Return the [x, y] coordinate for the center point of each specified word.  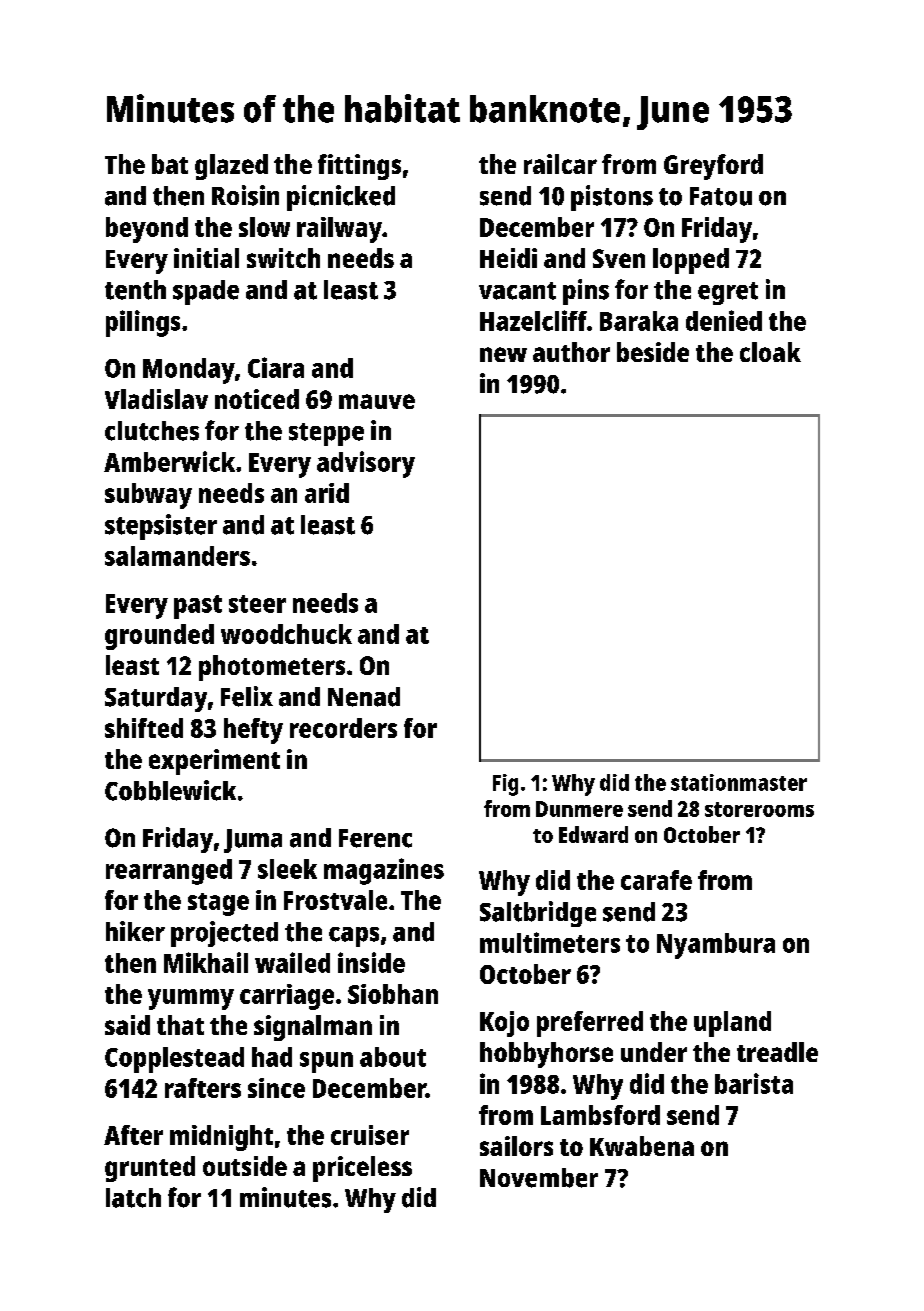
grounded [159, 637]
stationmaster [739, 782]
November [539, 1178]
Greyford [713, 167]
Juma [253, 841]
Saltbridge [538, 914]
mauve [377, 401]
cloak [770, 352]
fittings [359, 167]
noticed [257, 399]
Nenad [364, 697]
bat [170, 164]
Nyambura [716, 946]
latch [133, 1198]
